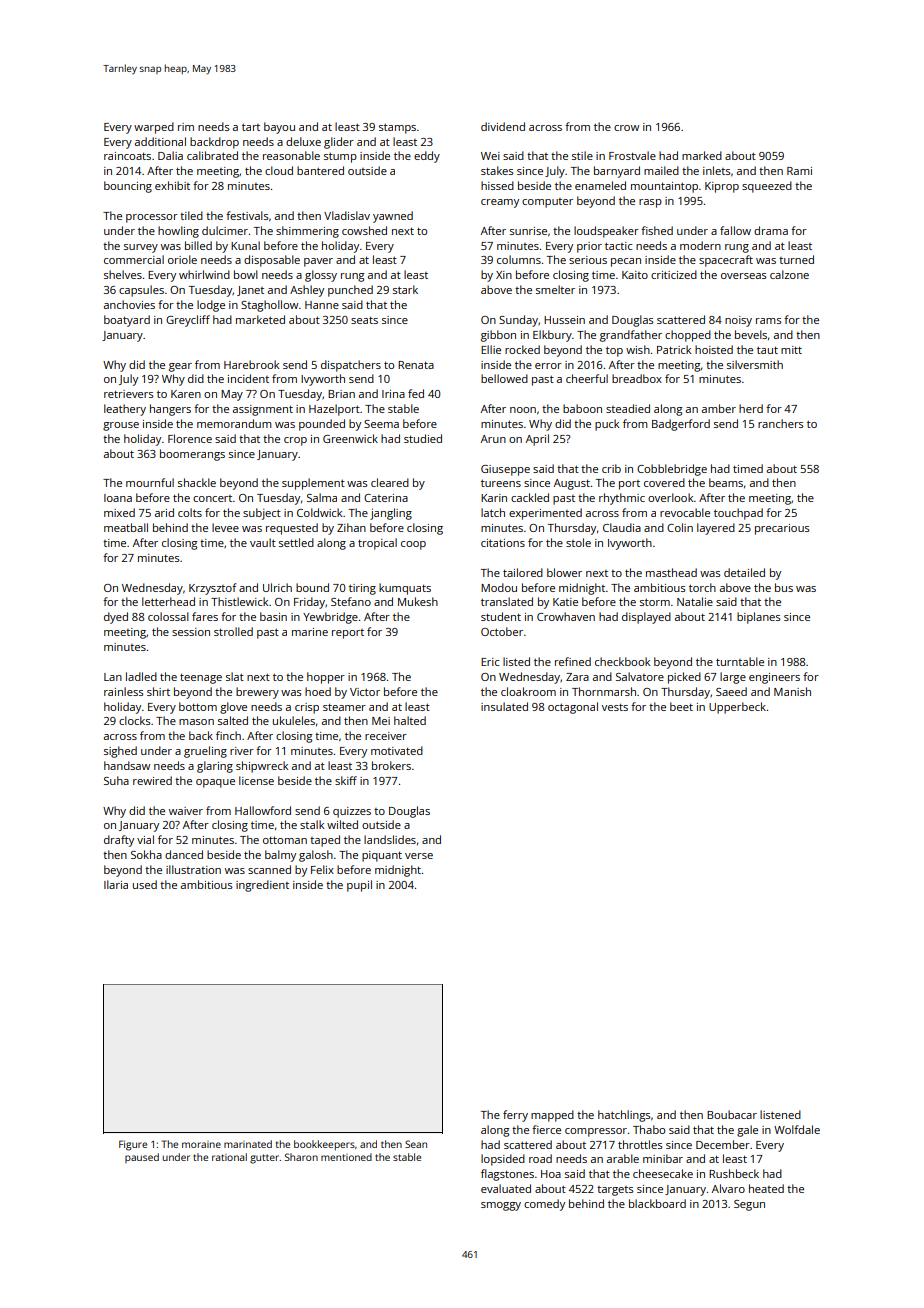 The height and width of the page is (1308, 924). Describe the element at coordinates (352, 812) in the page. I see `quizzes` at that location.
